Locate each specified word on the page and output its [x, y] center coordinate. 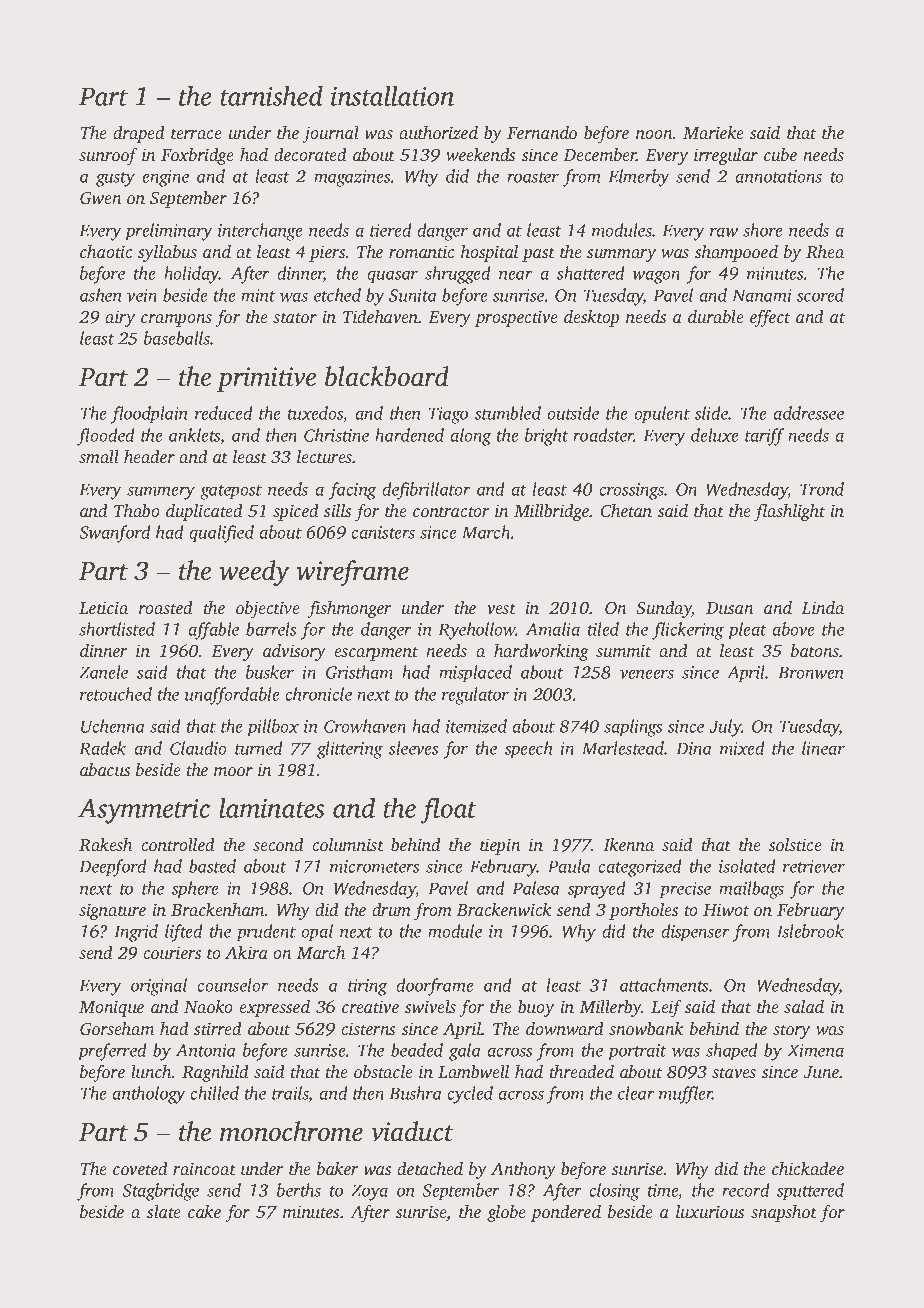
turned [259, 748]
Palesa [536, 888]
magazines [352, 178]
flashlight [789, 512]
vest [501, 609]
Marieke [713, 132]
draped [139, 134]
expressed [274, 1008]
